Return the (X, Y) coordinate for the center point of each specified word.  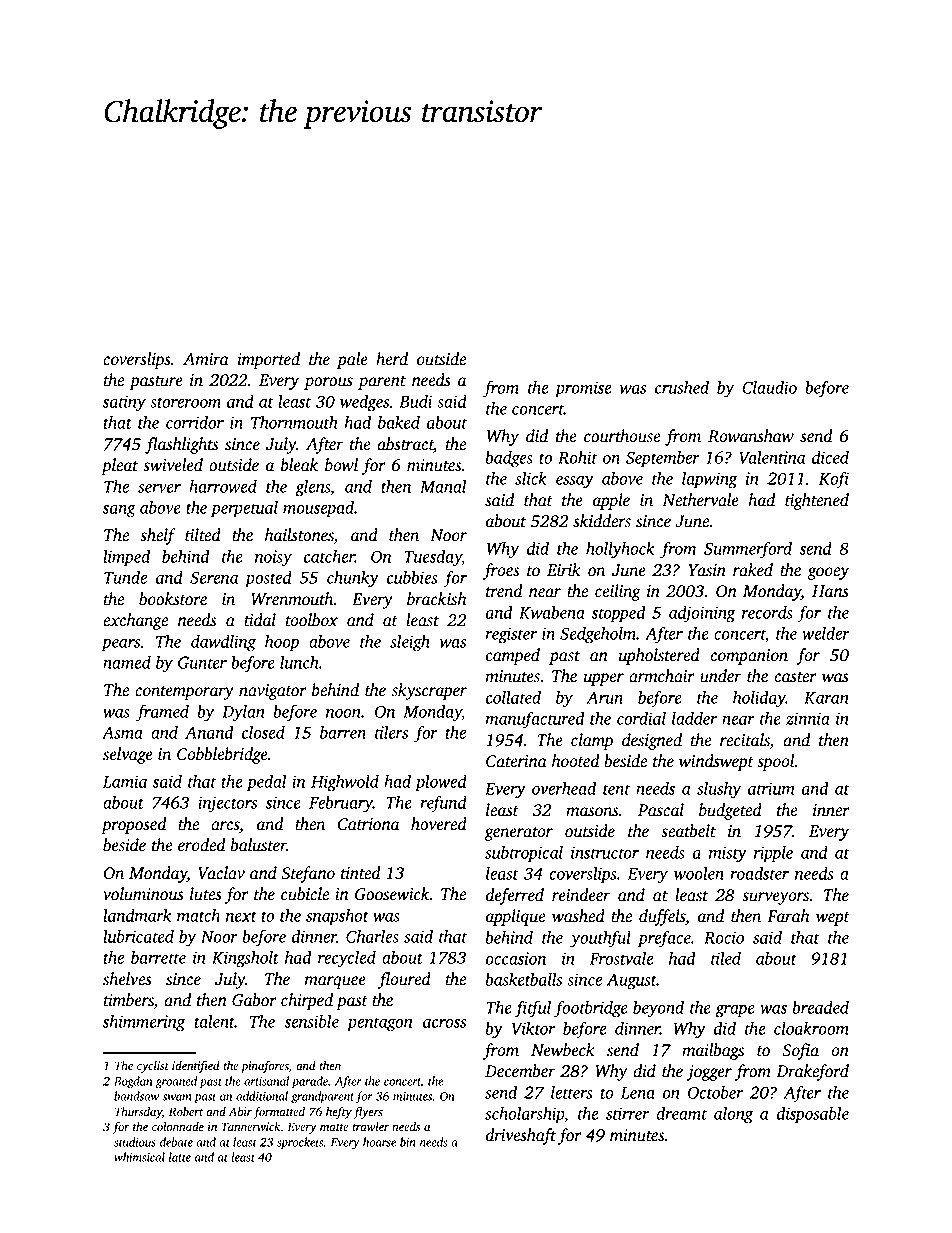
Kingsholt (245, 959)
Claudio (769, 387)
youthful (600, 939)
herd (392, 359)
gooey (828, 573)
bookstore (173, 599)
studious (135, 1142)
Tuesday (433, 558)
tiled (726, 958)
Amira (206, 359)
